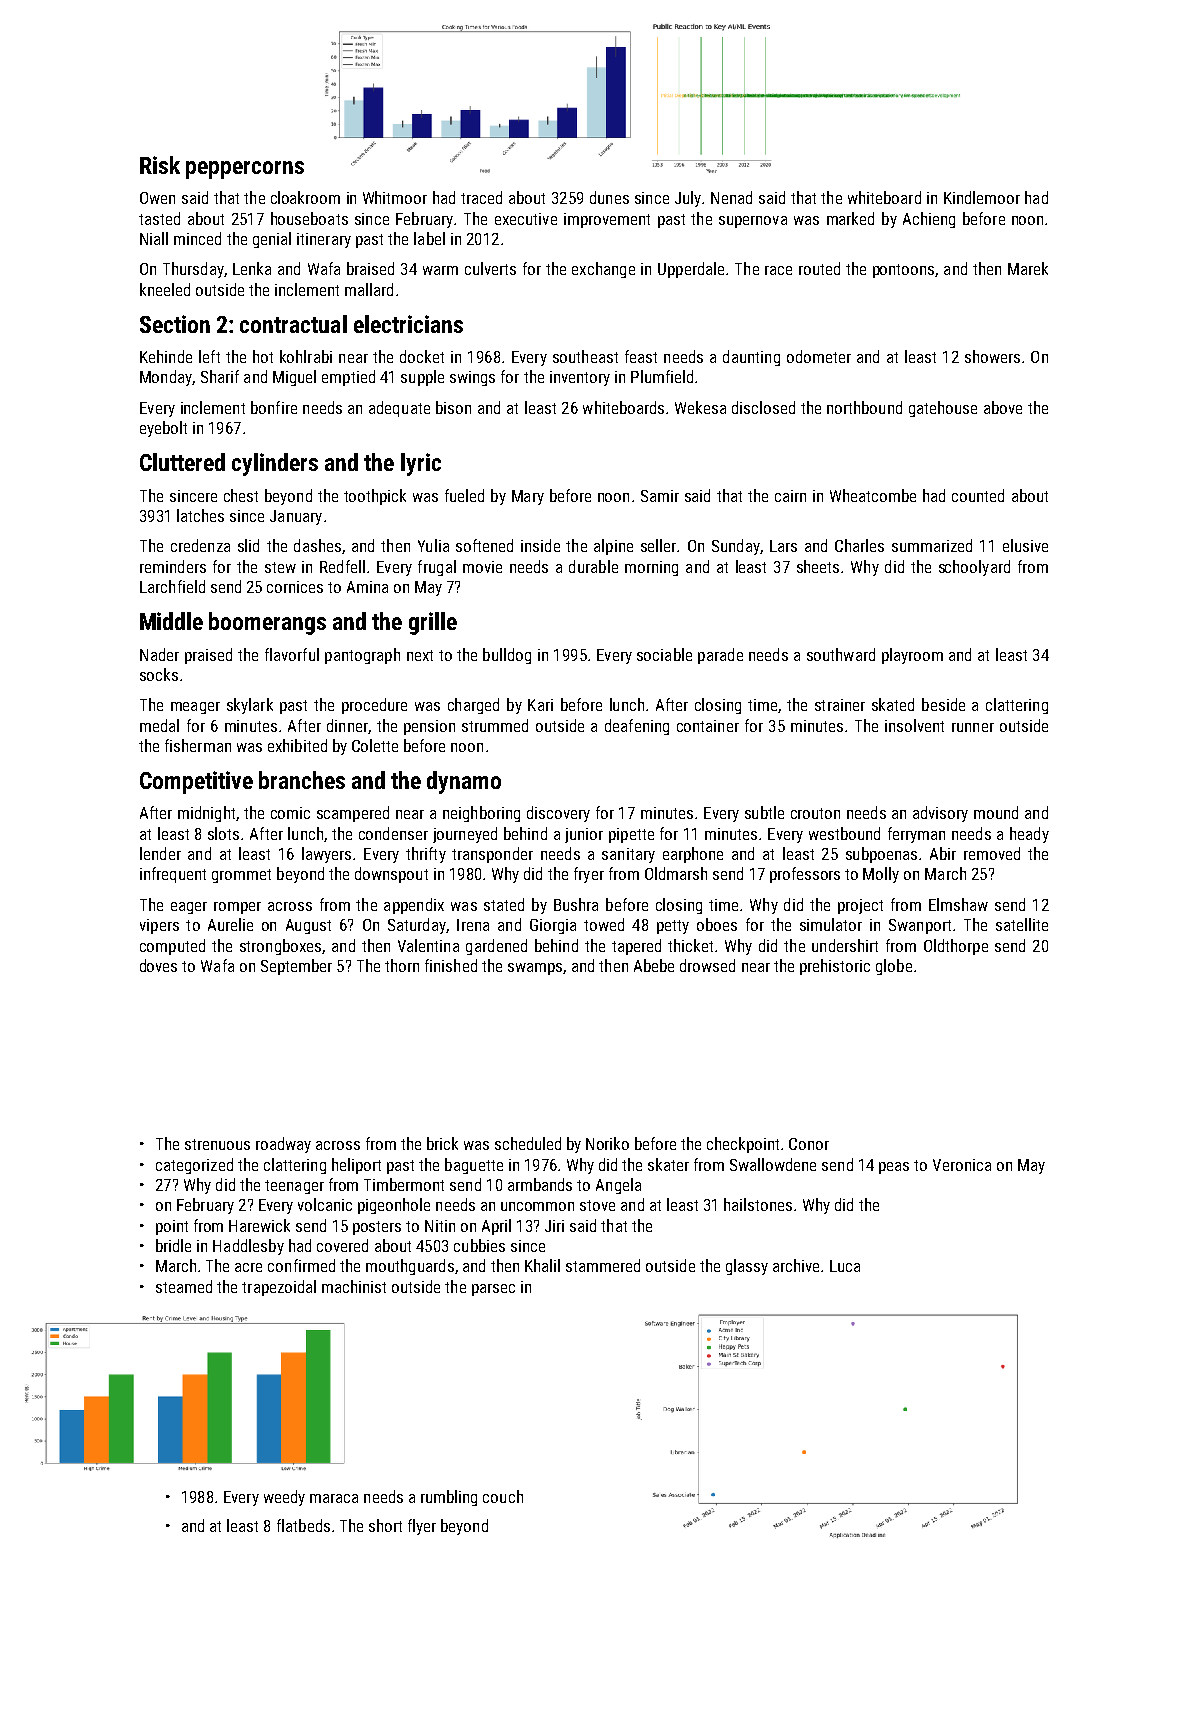 The width and height of the screenshot is (1188, 1721). Describe the element at coordinates (607, 1143) in the screenshot. I see `Noriko` at that location.
